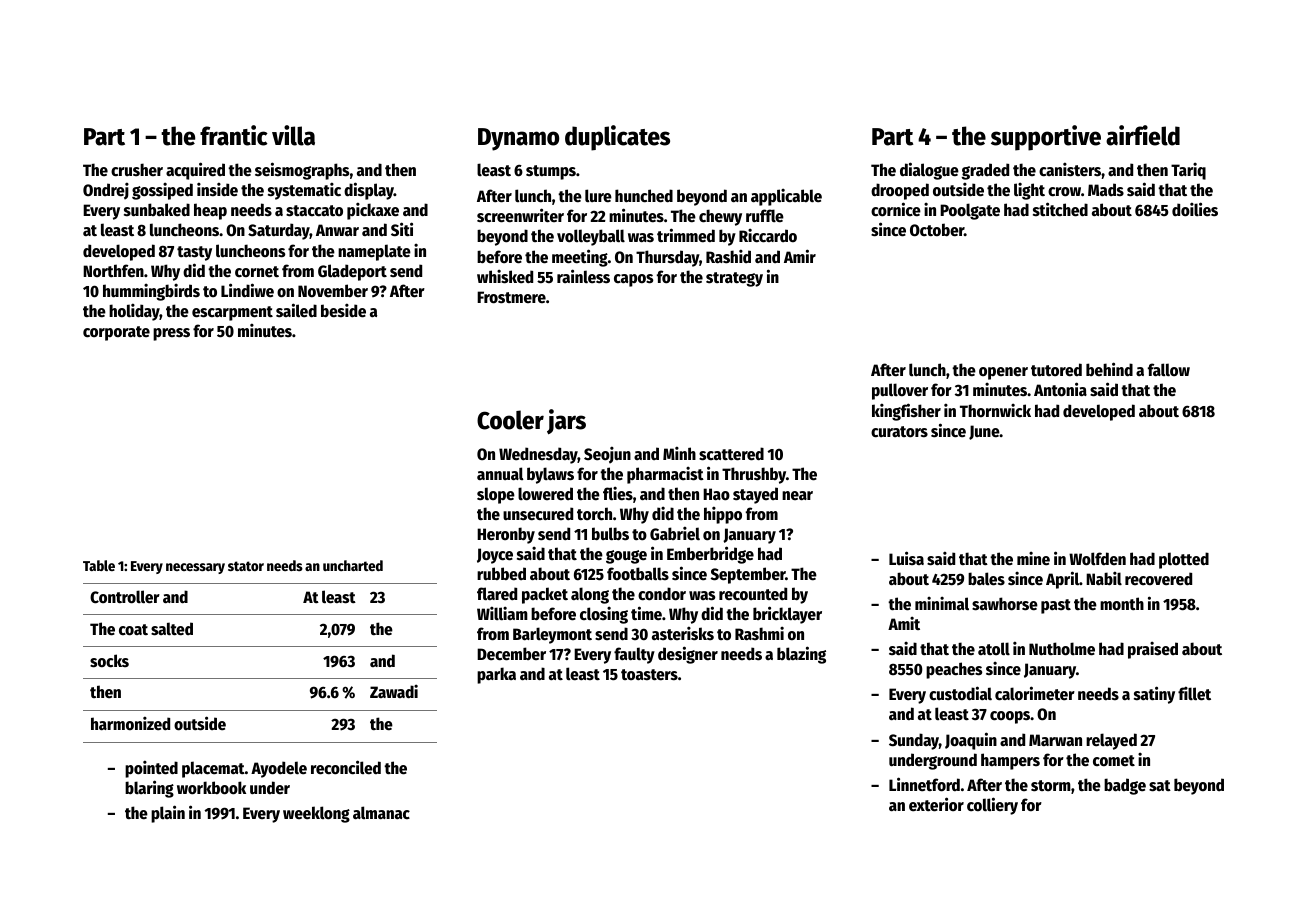 Image resolution: width=1308 pixels, height=924 pixels. Describe the element at coordinates (353, 565) in the document. I see `uncharted` at that location.
